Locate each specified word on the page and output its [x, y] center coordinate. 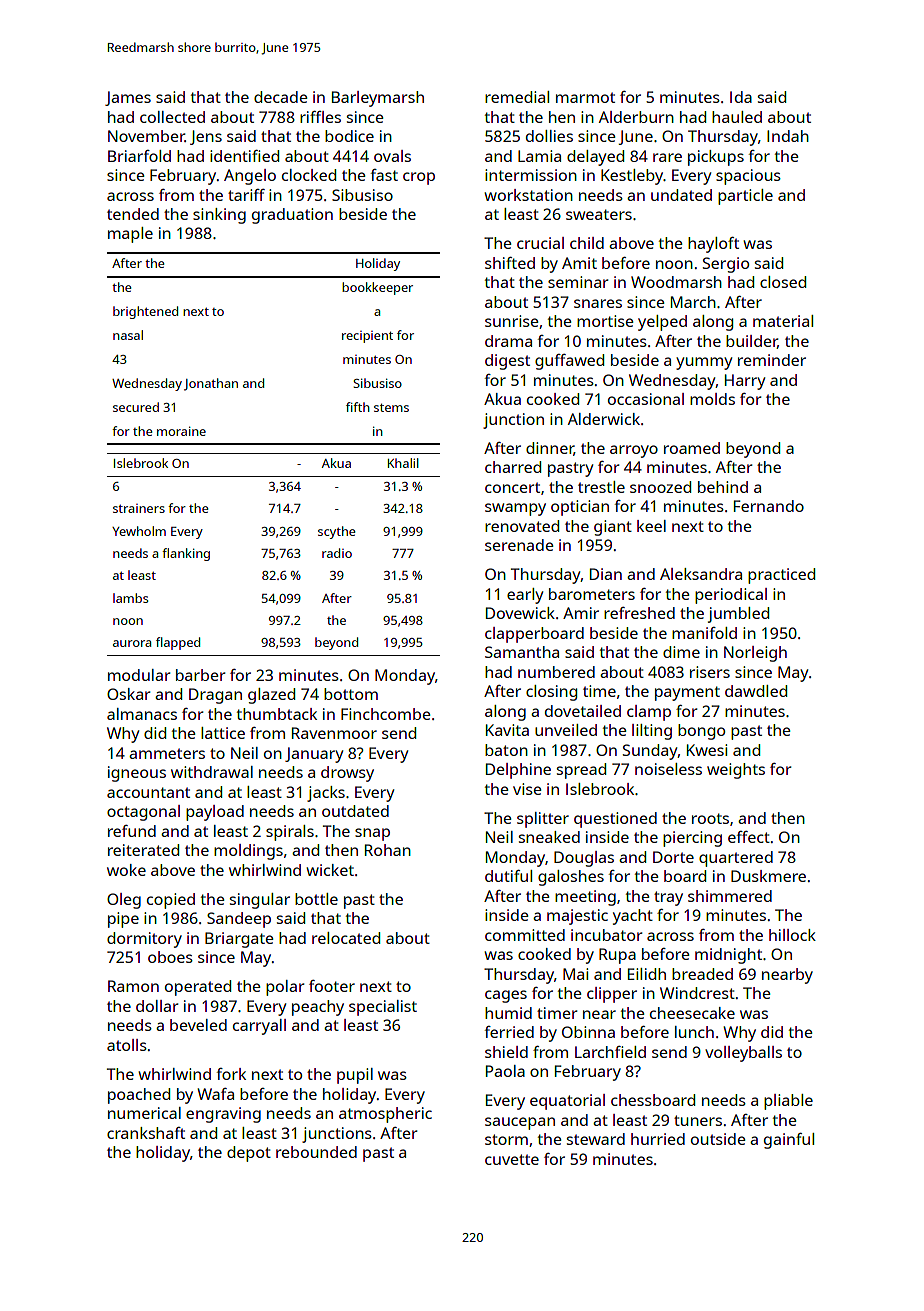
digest [507, 362]
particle [745, 197]
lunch [694, 1032]
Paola [505, 1071]
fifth [358, 407]
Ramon [133, 986]
